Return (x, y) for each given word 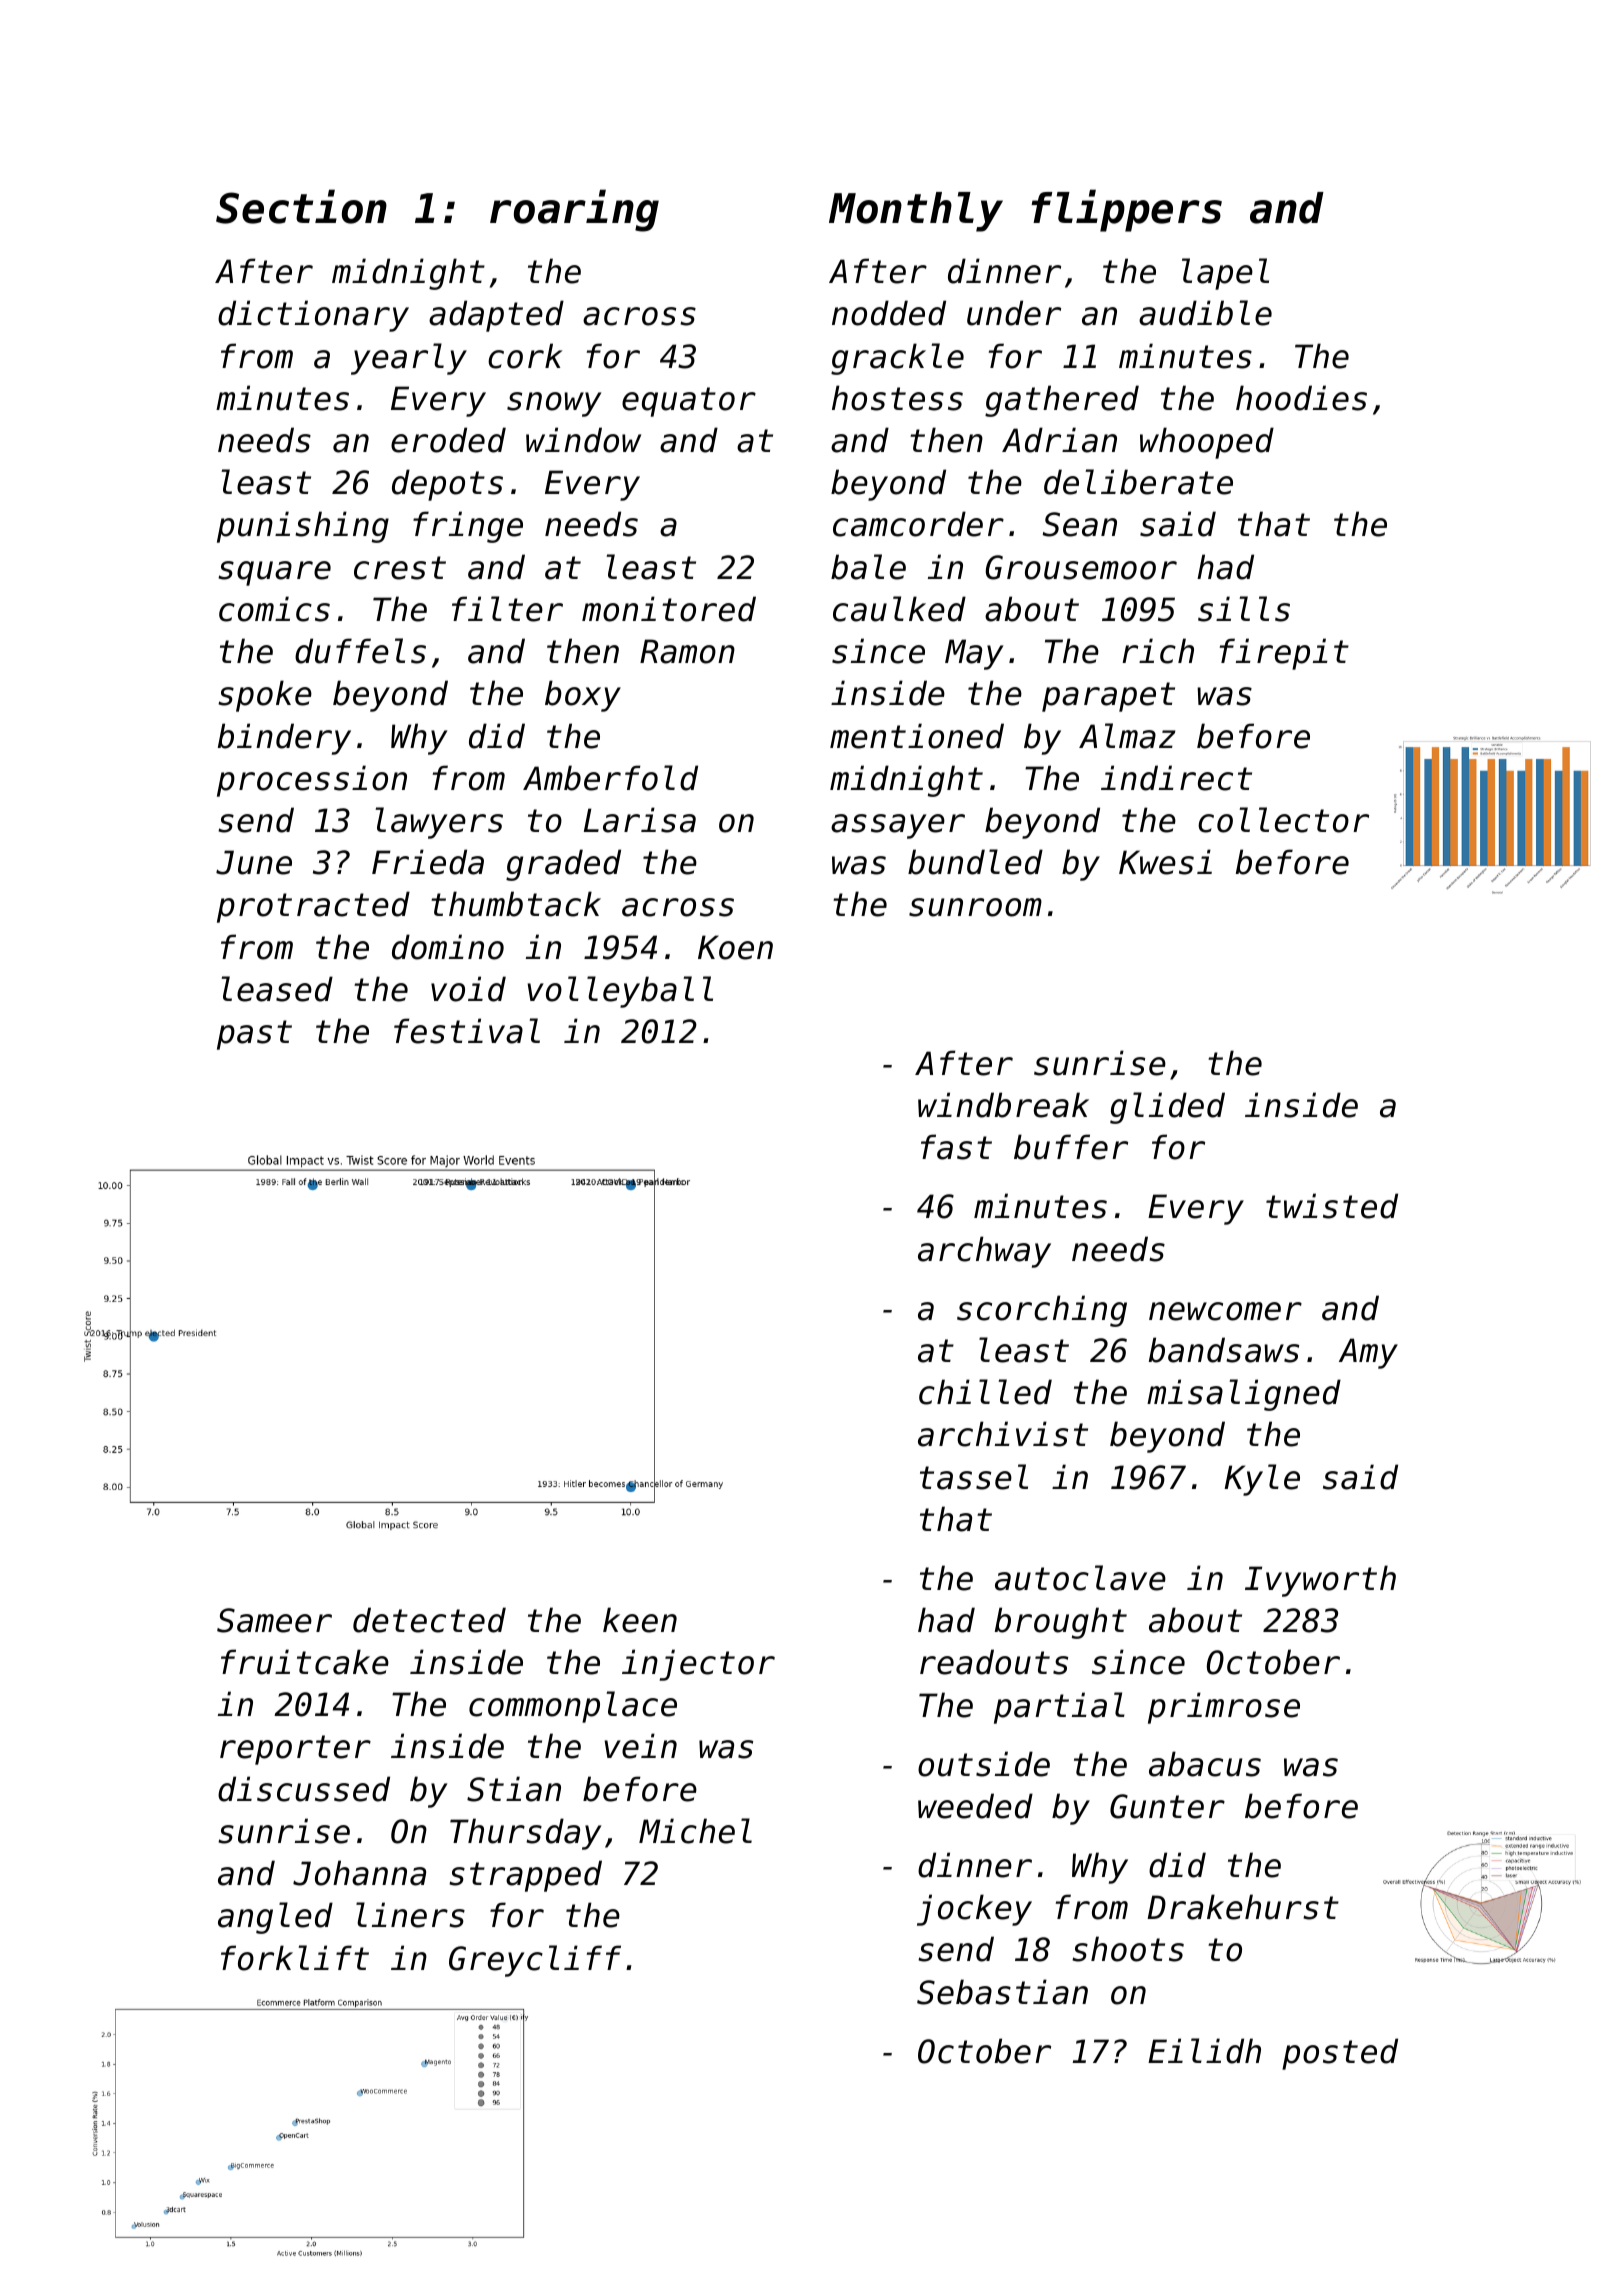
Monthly (916, 212)
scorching (1042, 1311)
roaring (574, 210)
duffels (360, 651)
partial (1059, 1708)
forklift (295, 1958)
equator (689, 402)
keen (640, 1620)
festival (467, 1031)
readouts (994, 1662)
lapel (1225, 274)
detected (429, 1620)
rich (1158, 651)
